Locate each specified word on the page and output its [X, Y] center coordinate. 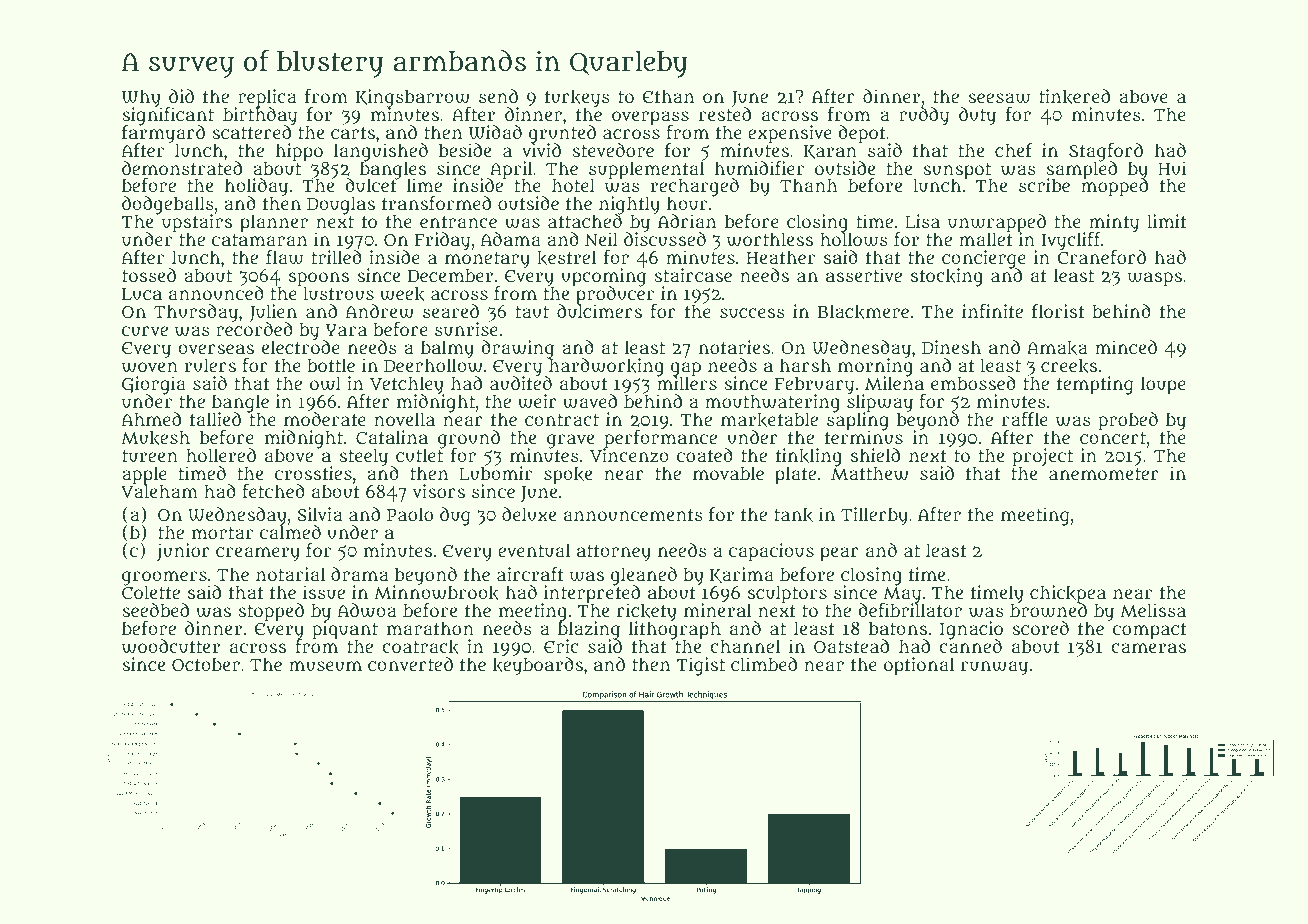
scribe [1044, 185]
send [498, 96]
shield [875, 455]
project [1043, 457]
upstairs [197, 224]
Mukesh [155, 438]
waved [590, 401]
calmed [290, 532]
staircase [693, 275]
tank [793, 515]
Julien [273, 313]
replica [267, 98]
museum [325, 666]
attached [585, 221]
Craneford [1101, 257]
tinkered [1074, 97]
